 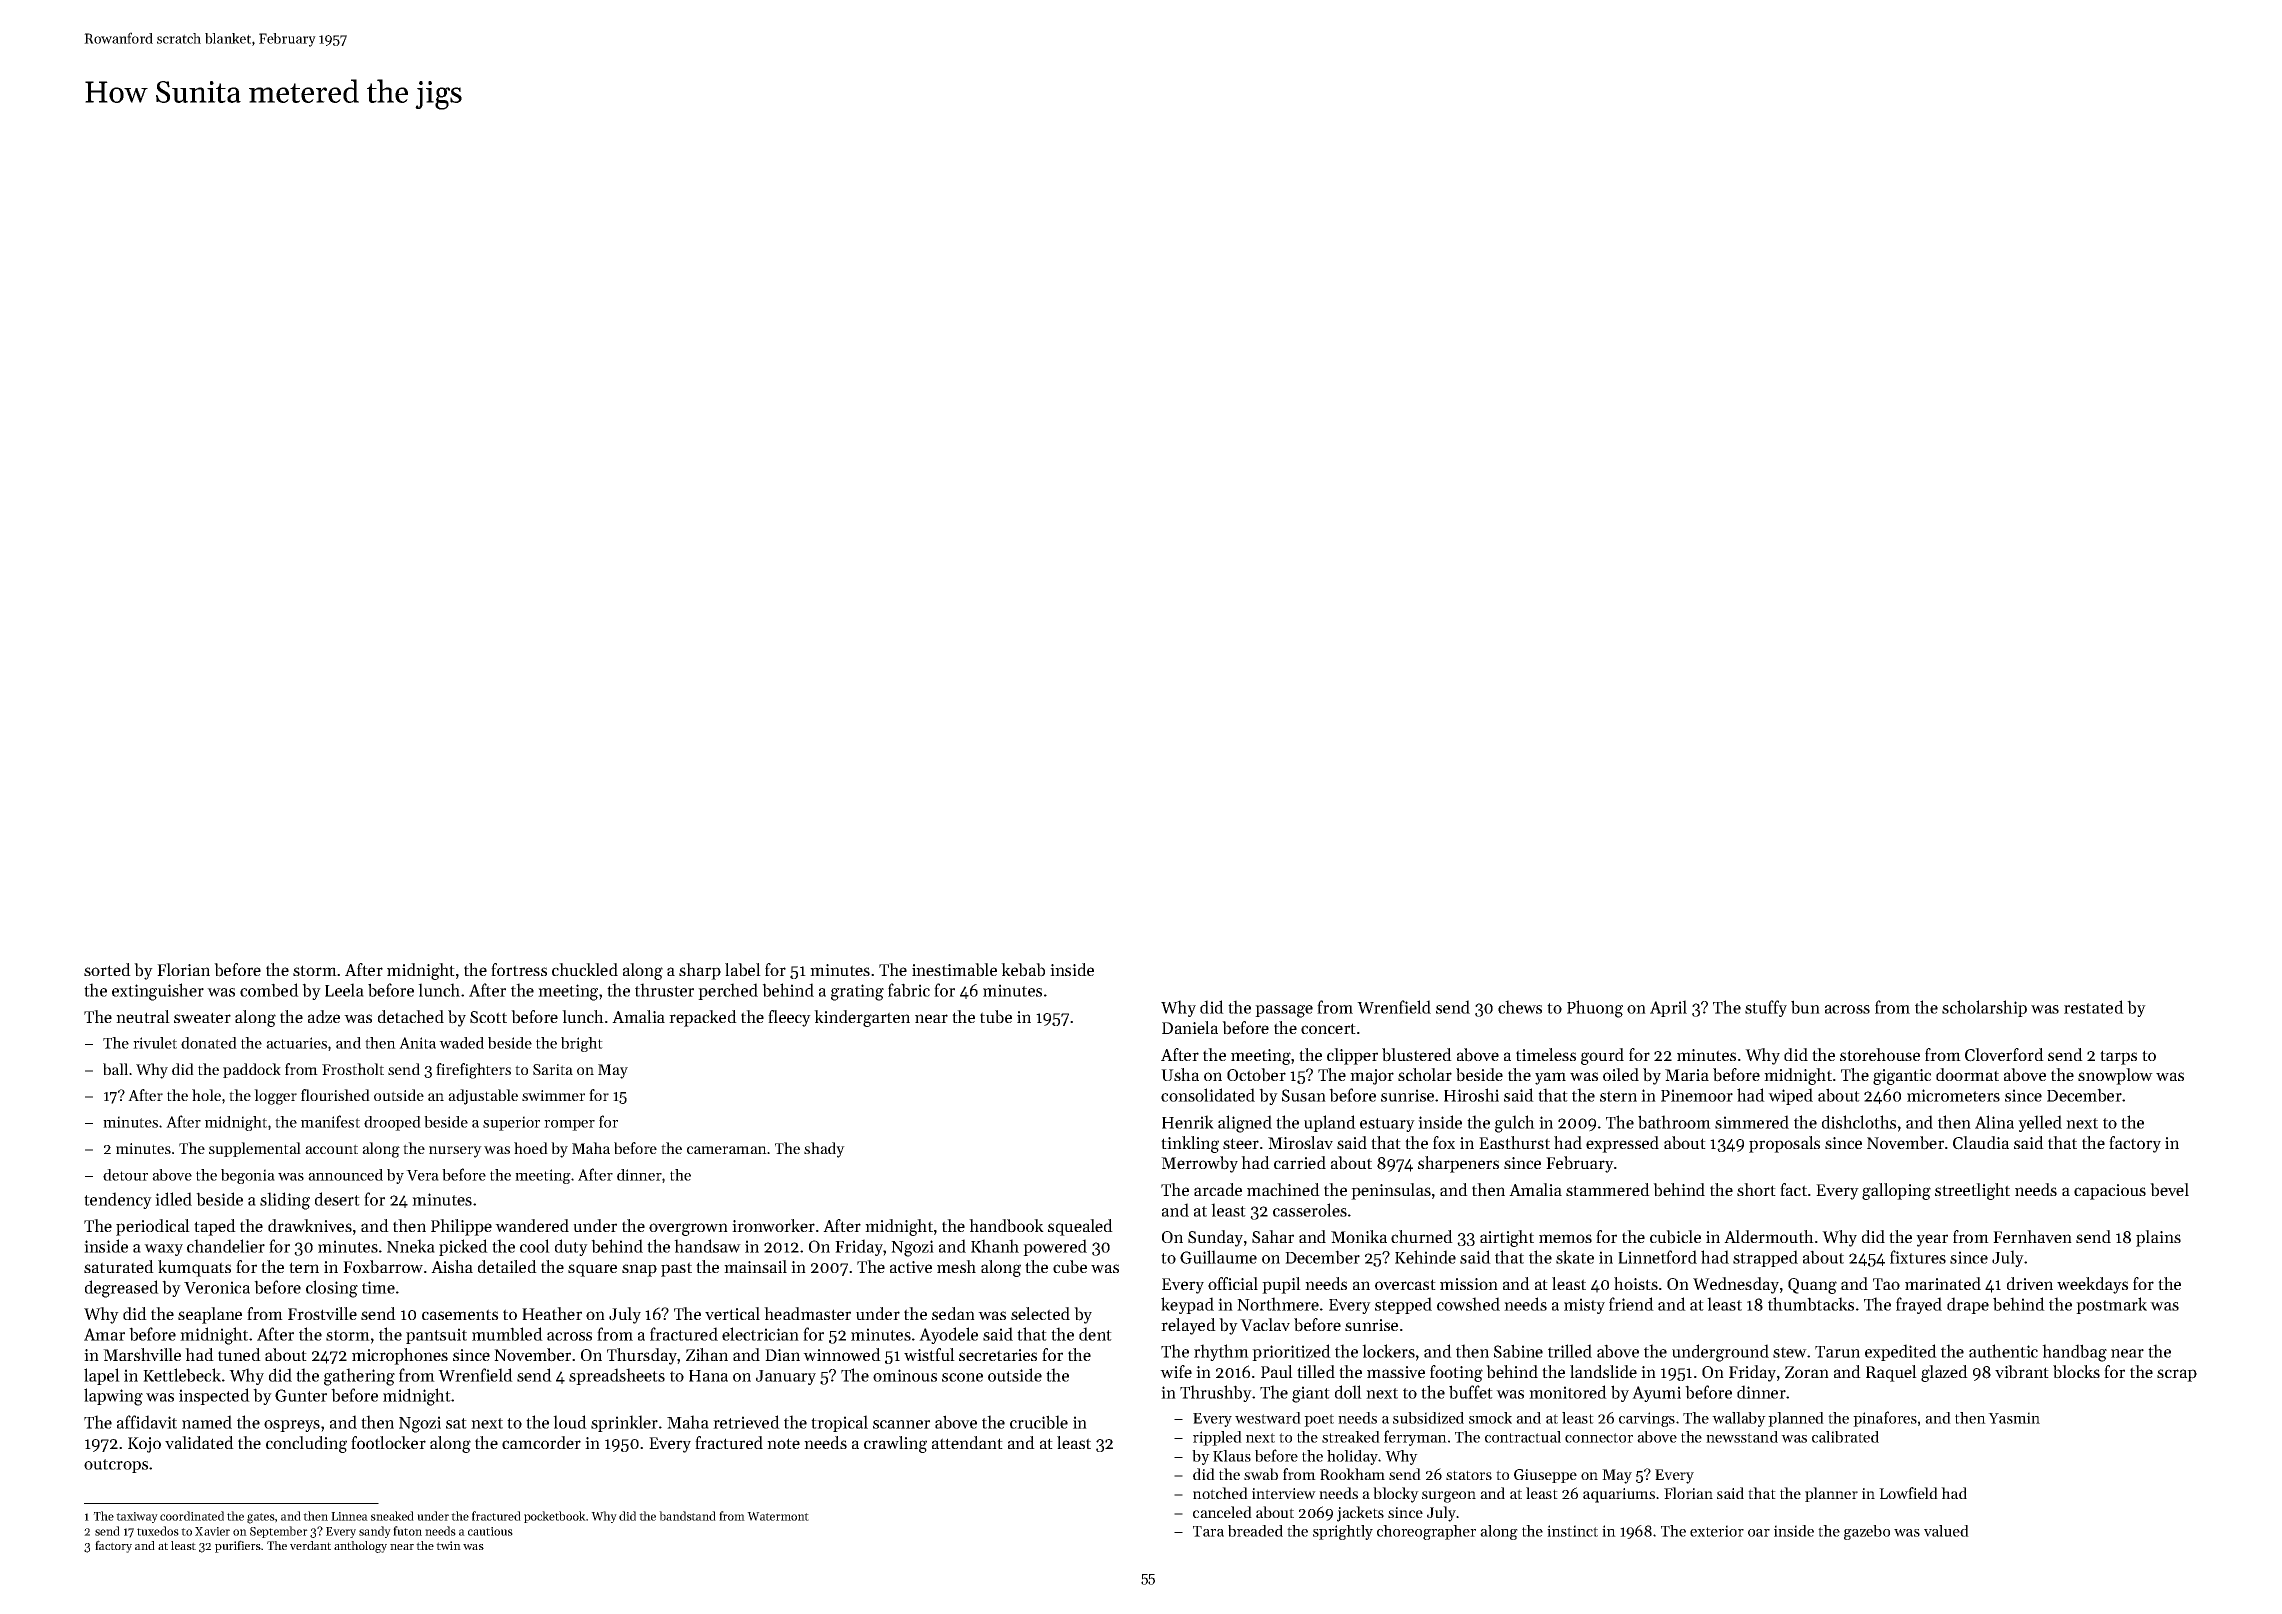 I want to click on donated, so click(x=209, y=1043).
